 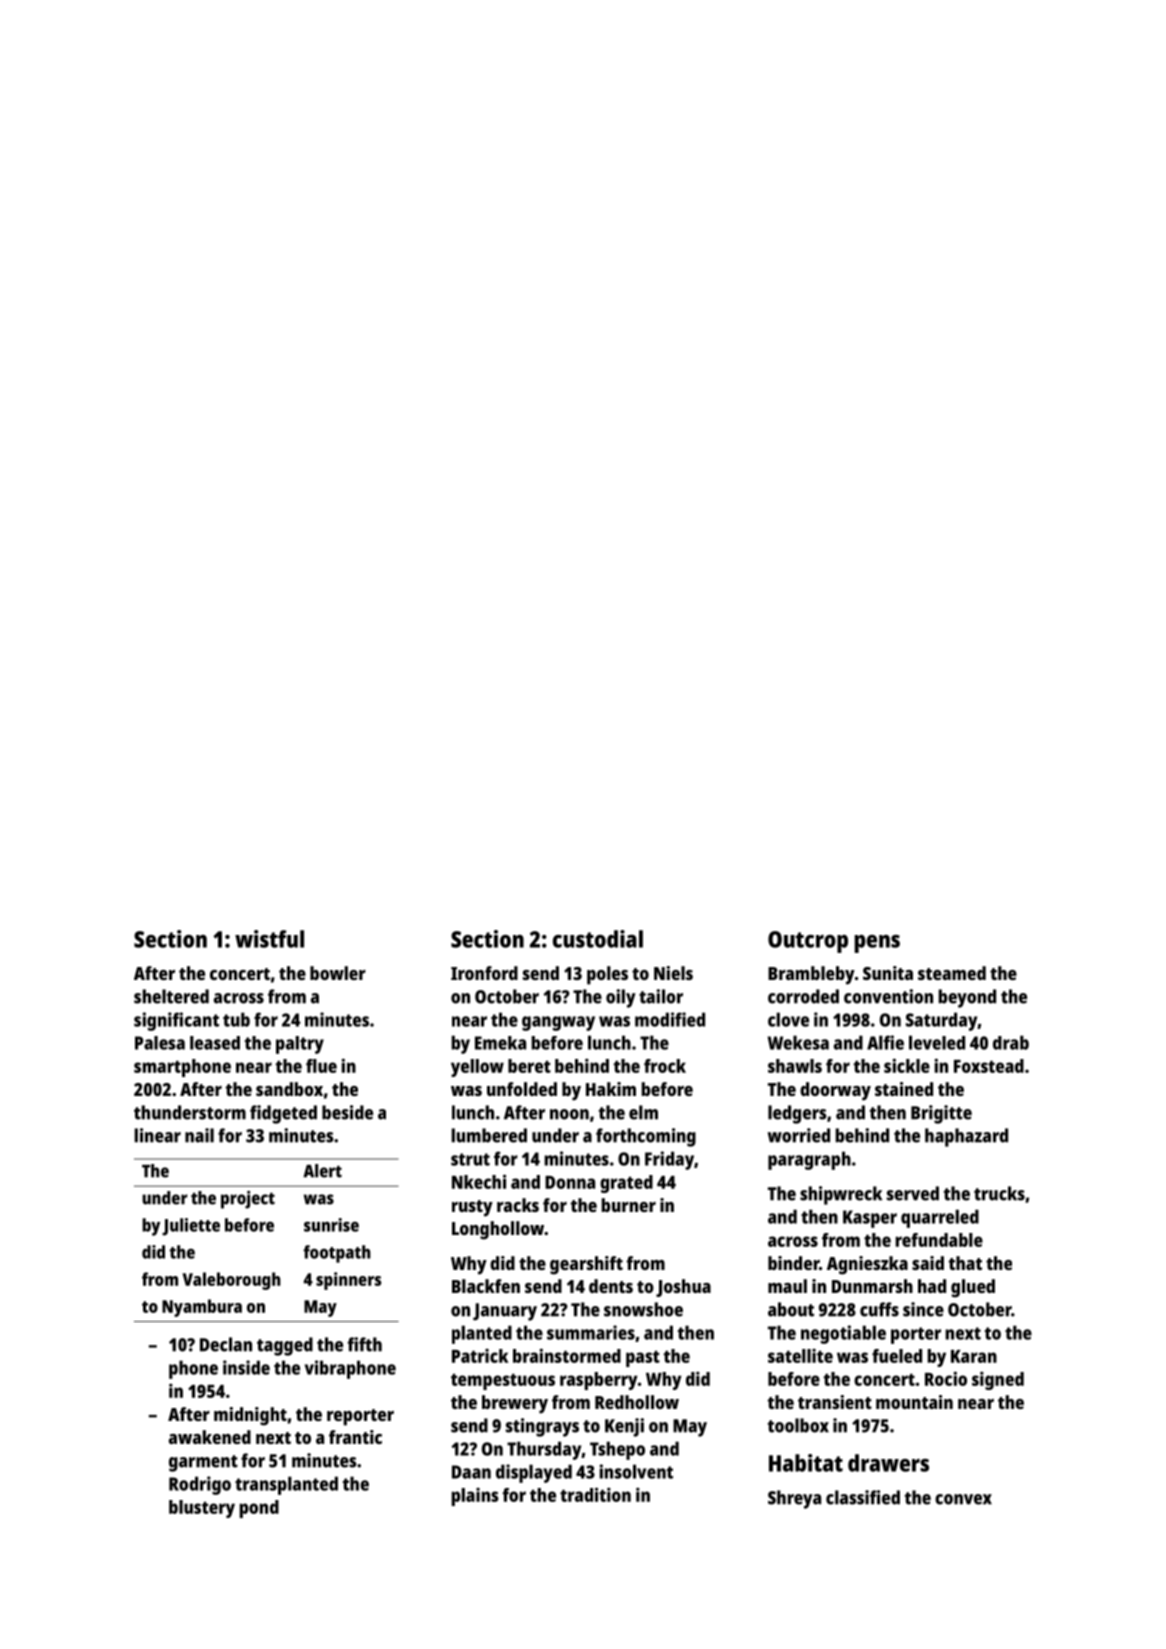 I want to click on inside, so click(x=246, y=1367).
